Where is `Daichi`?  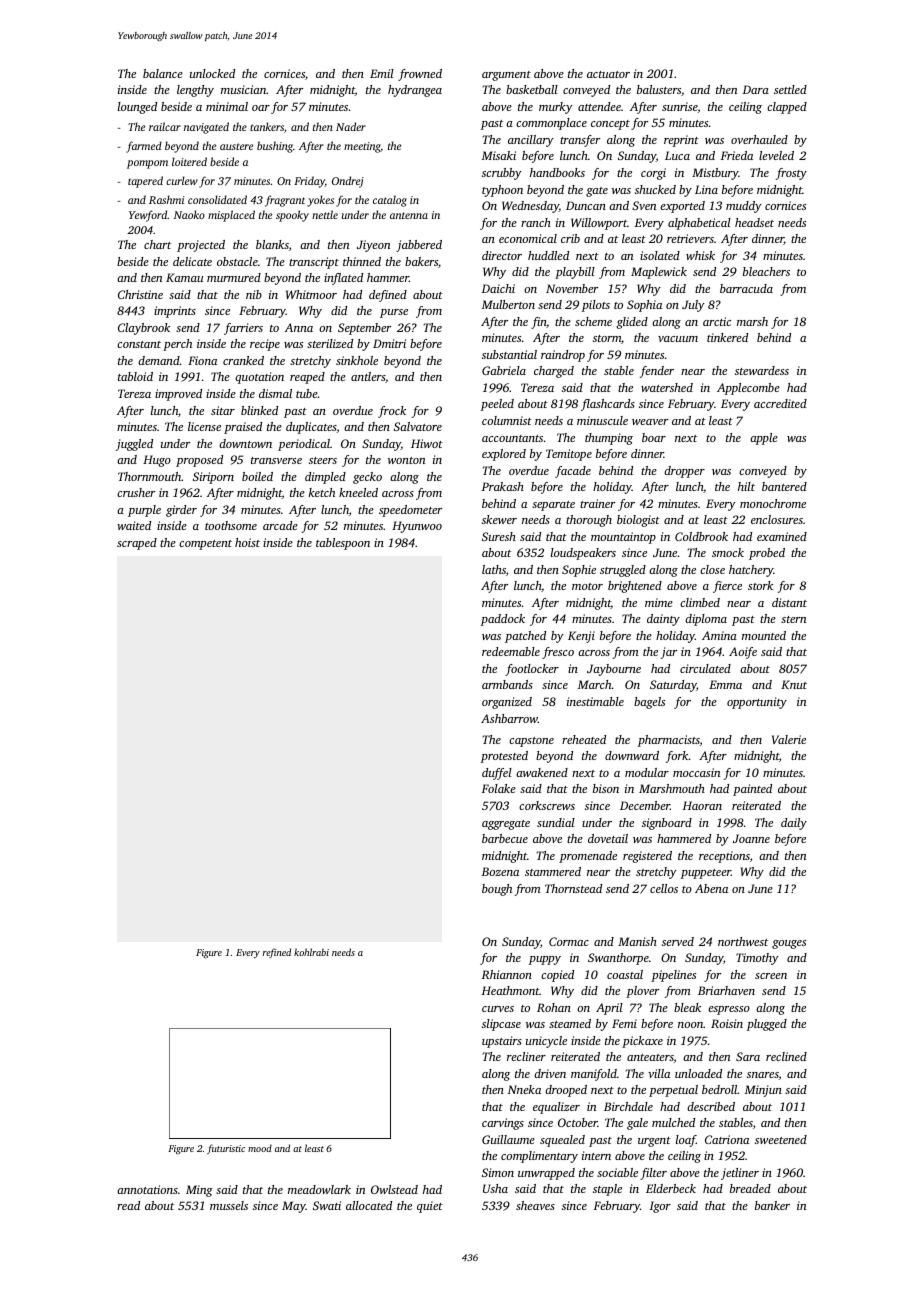
Daichi is located at coordinates (498, 288).
